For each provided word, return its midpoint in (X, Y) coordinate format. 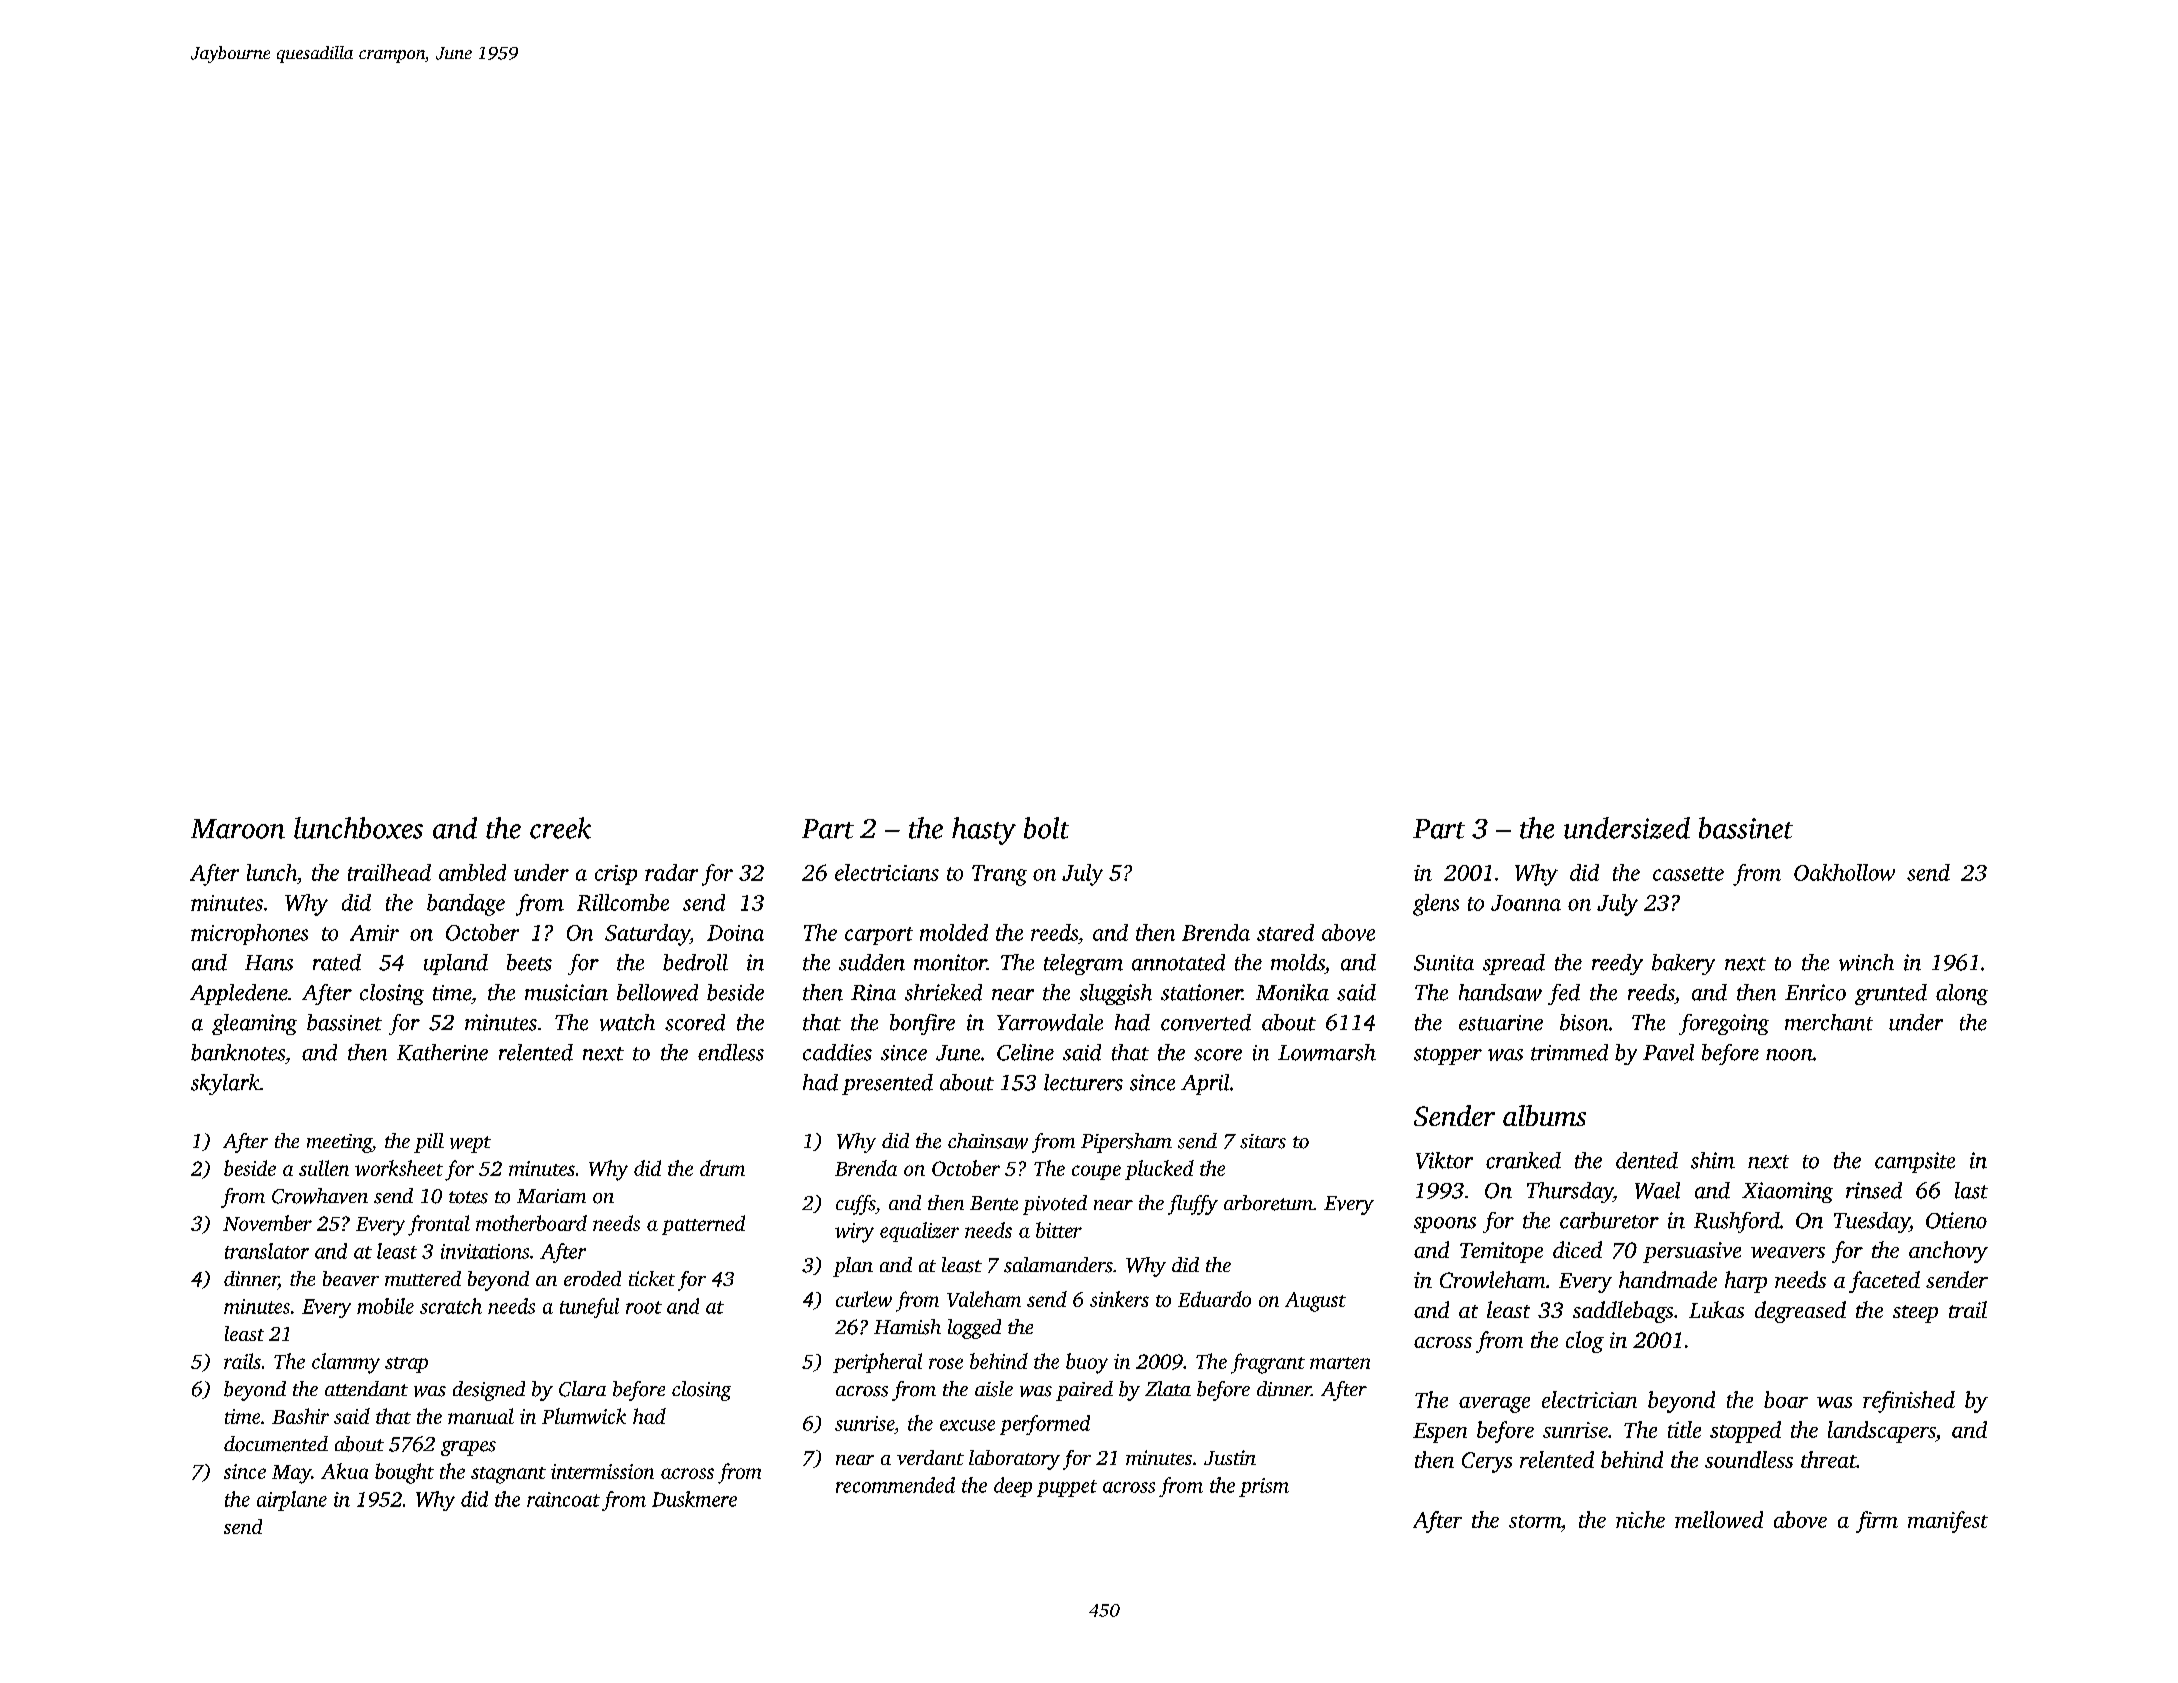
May (291, 1474)
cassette (1688, 874)
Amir (374, 933)
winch (1866, 962)
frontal (439, 1225)
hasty (984, 831)
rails (242, 1361)
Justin (1230, 1457)
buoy (1087, 1363)
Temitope (1501, 1252)
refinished (1909, 1402)
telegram (1083, 964)
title (1684, 1429)
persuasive (1692, 1252)
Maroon (238, 829)
